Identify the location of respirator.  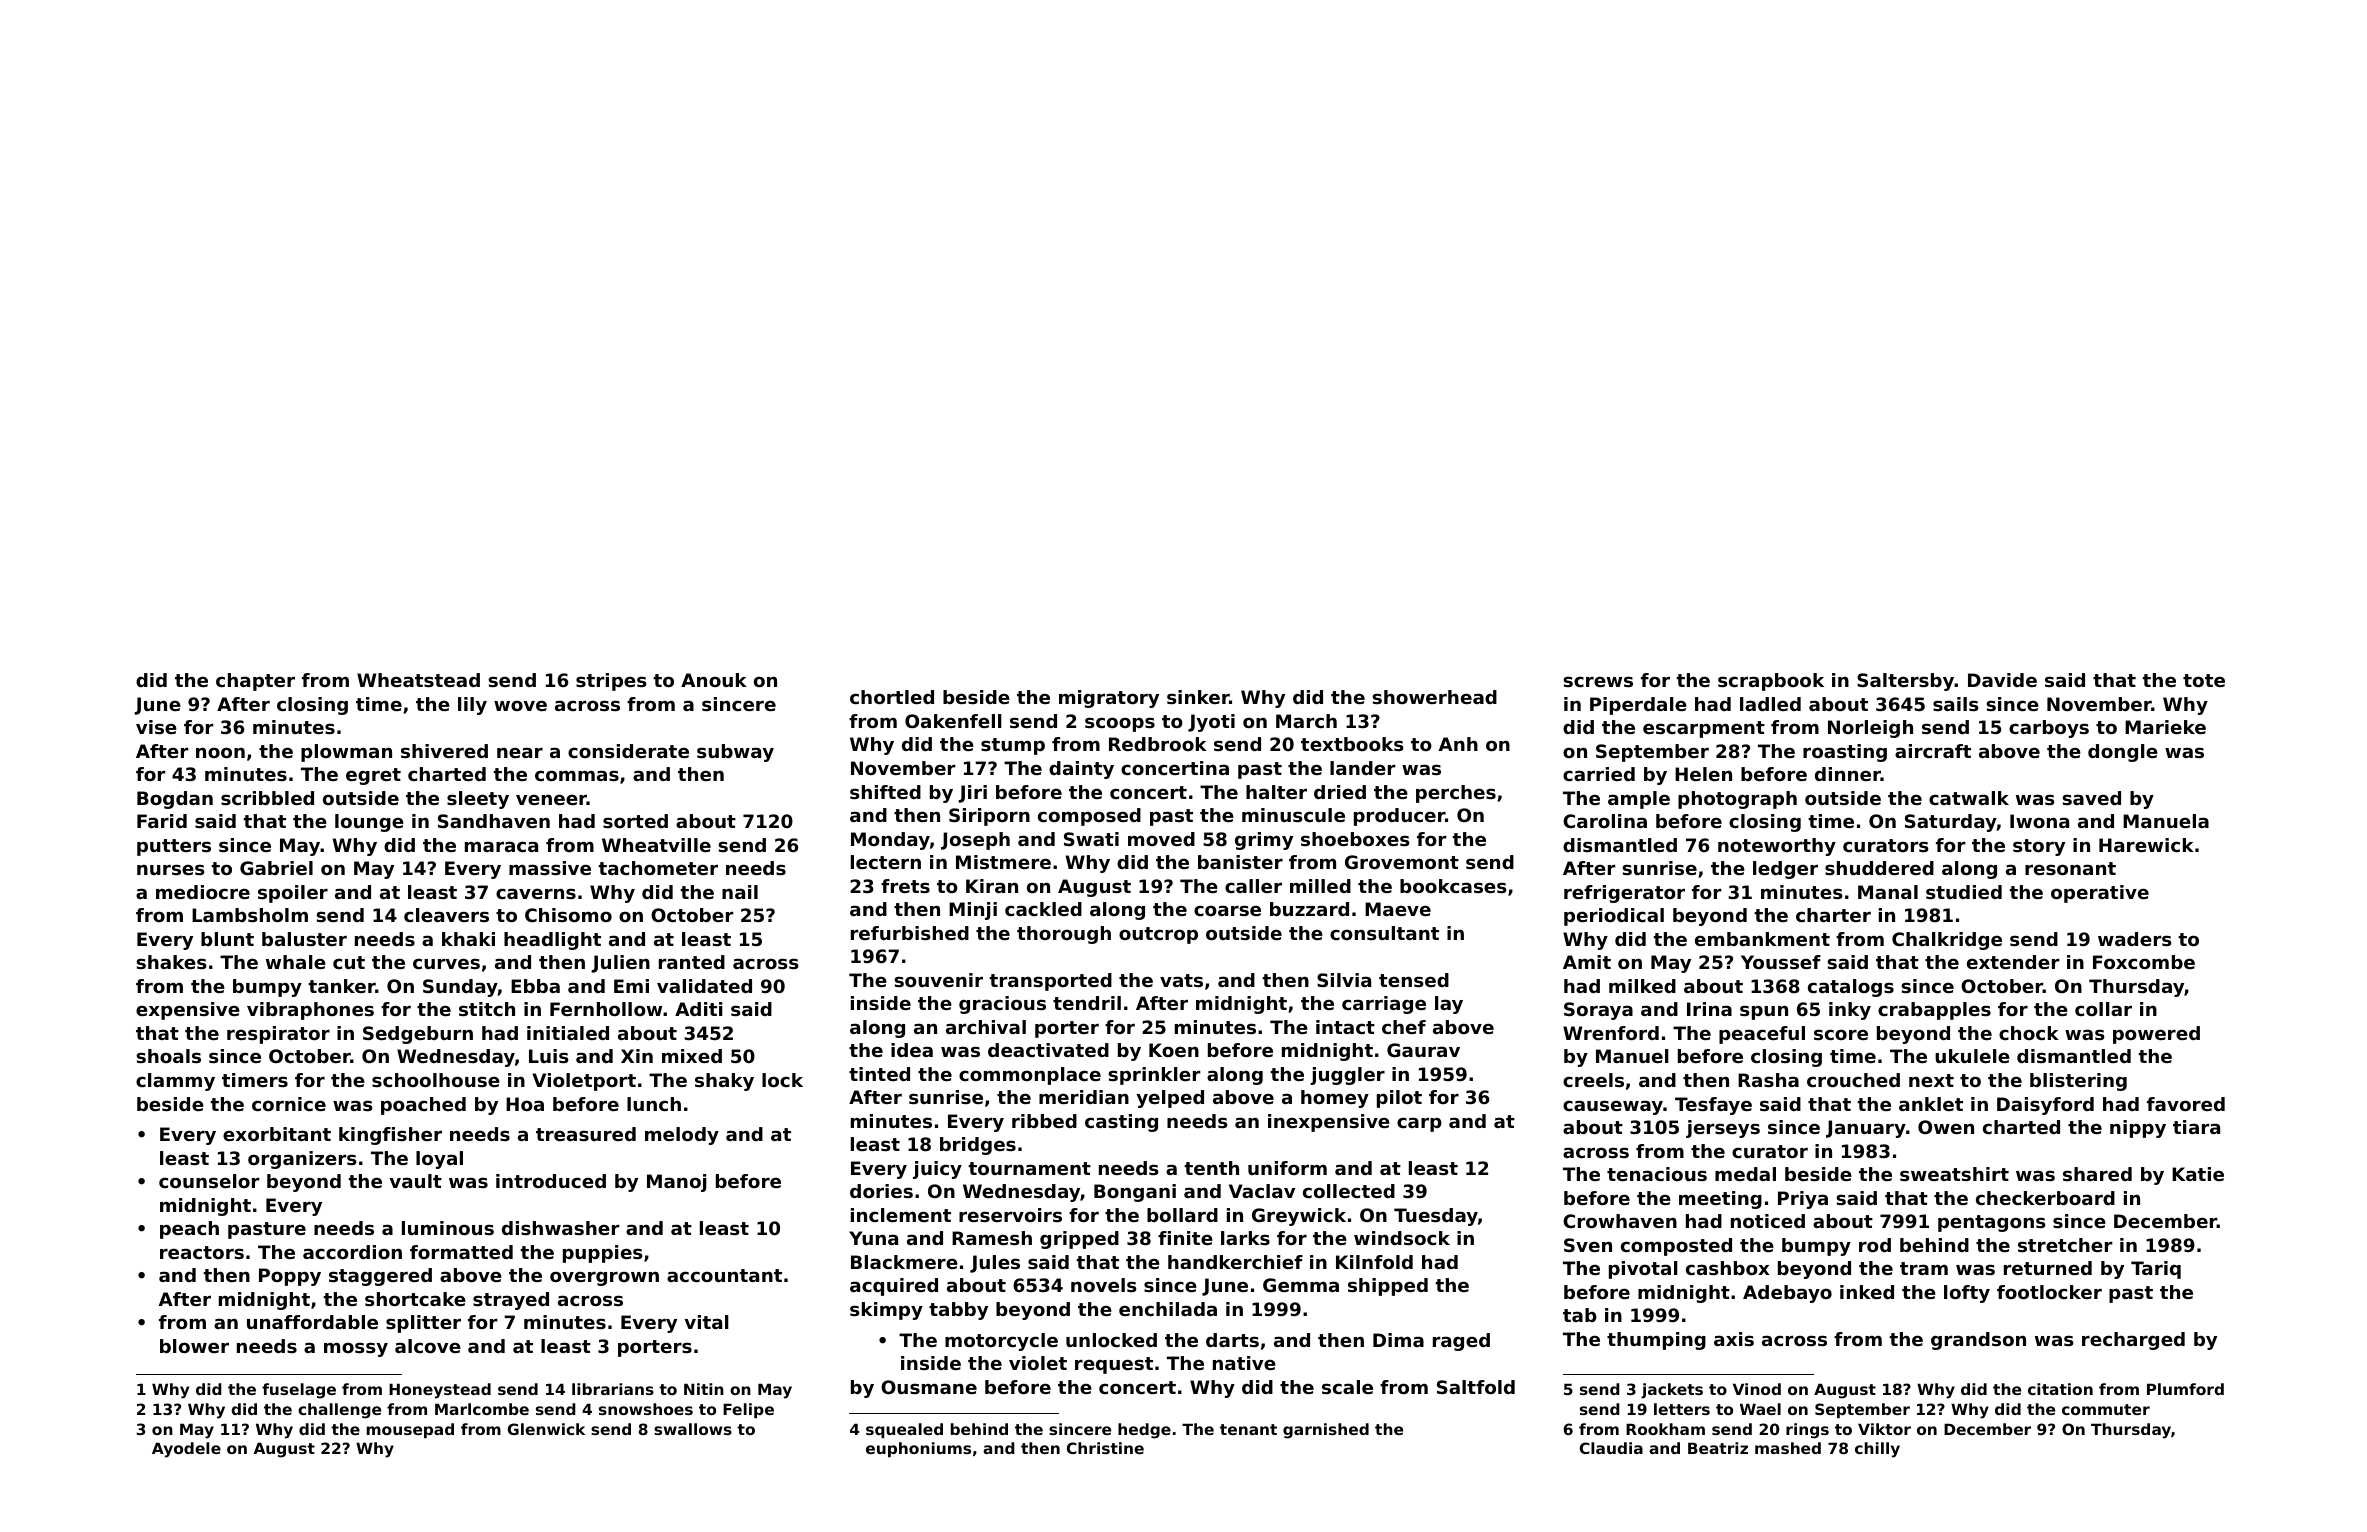
(278, 1035).
